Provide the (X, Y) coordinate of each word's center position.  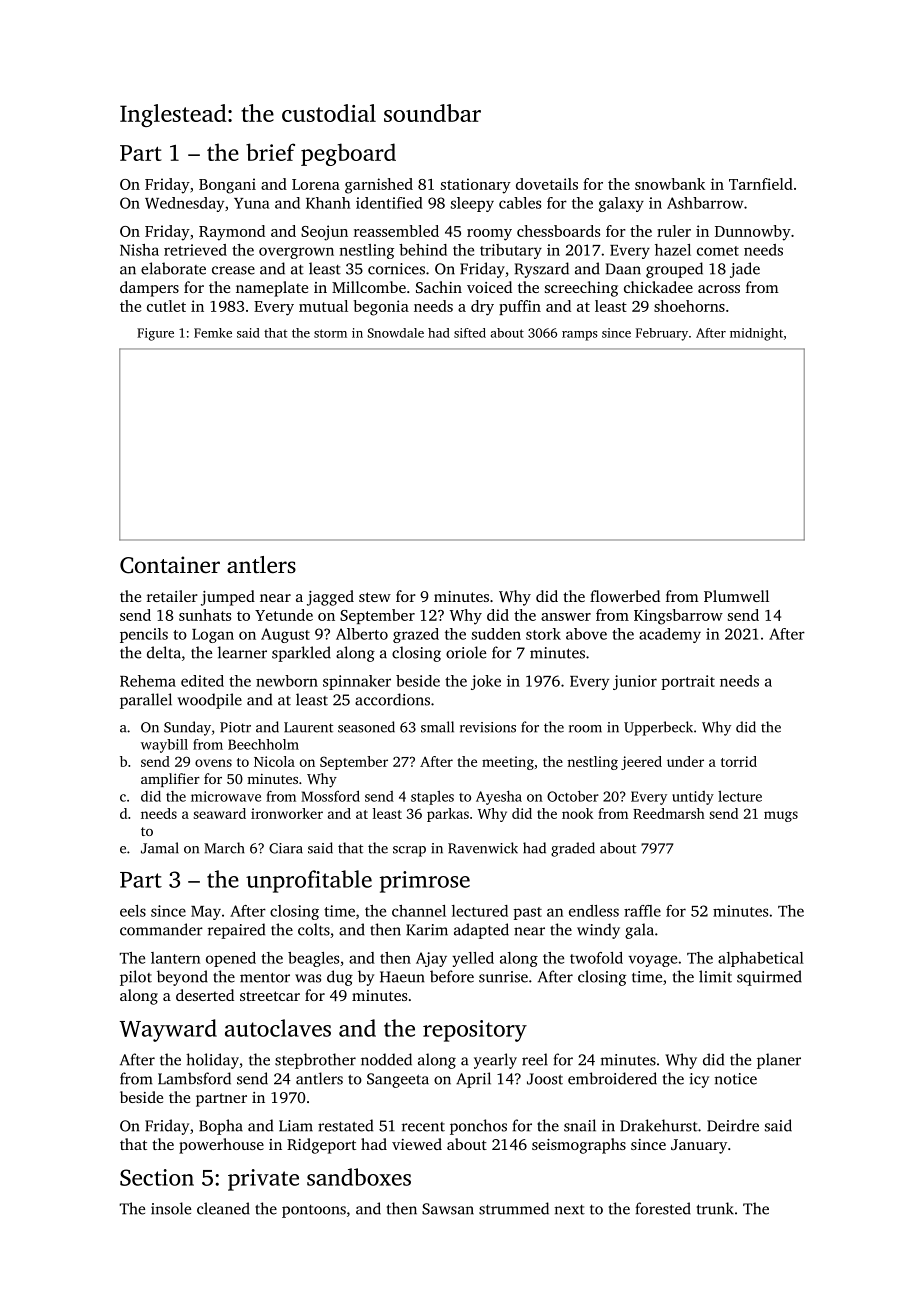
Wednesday (184, 204)
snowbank (670, 184)
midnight (756, 334)
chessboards (558, 231)
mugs (781, 816)
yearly (495, 1061)
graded (573, 849)
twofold (596, 958)
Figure (155, 334)
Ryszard (542, 270)
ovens (213, 763)
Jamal (160, 848)
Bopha (221, 1127)
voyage (652, 961)
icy (699, 1080)
